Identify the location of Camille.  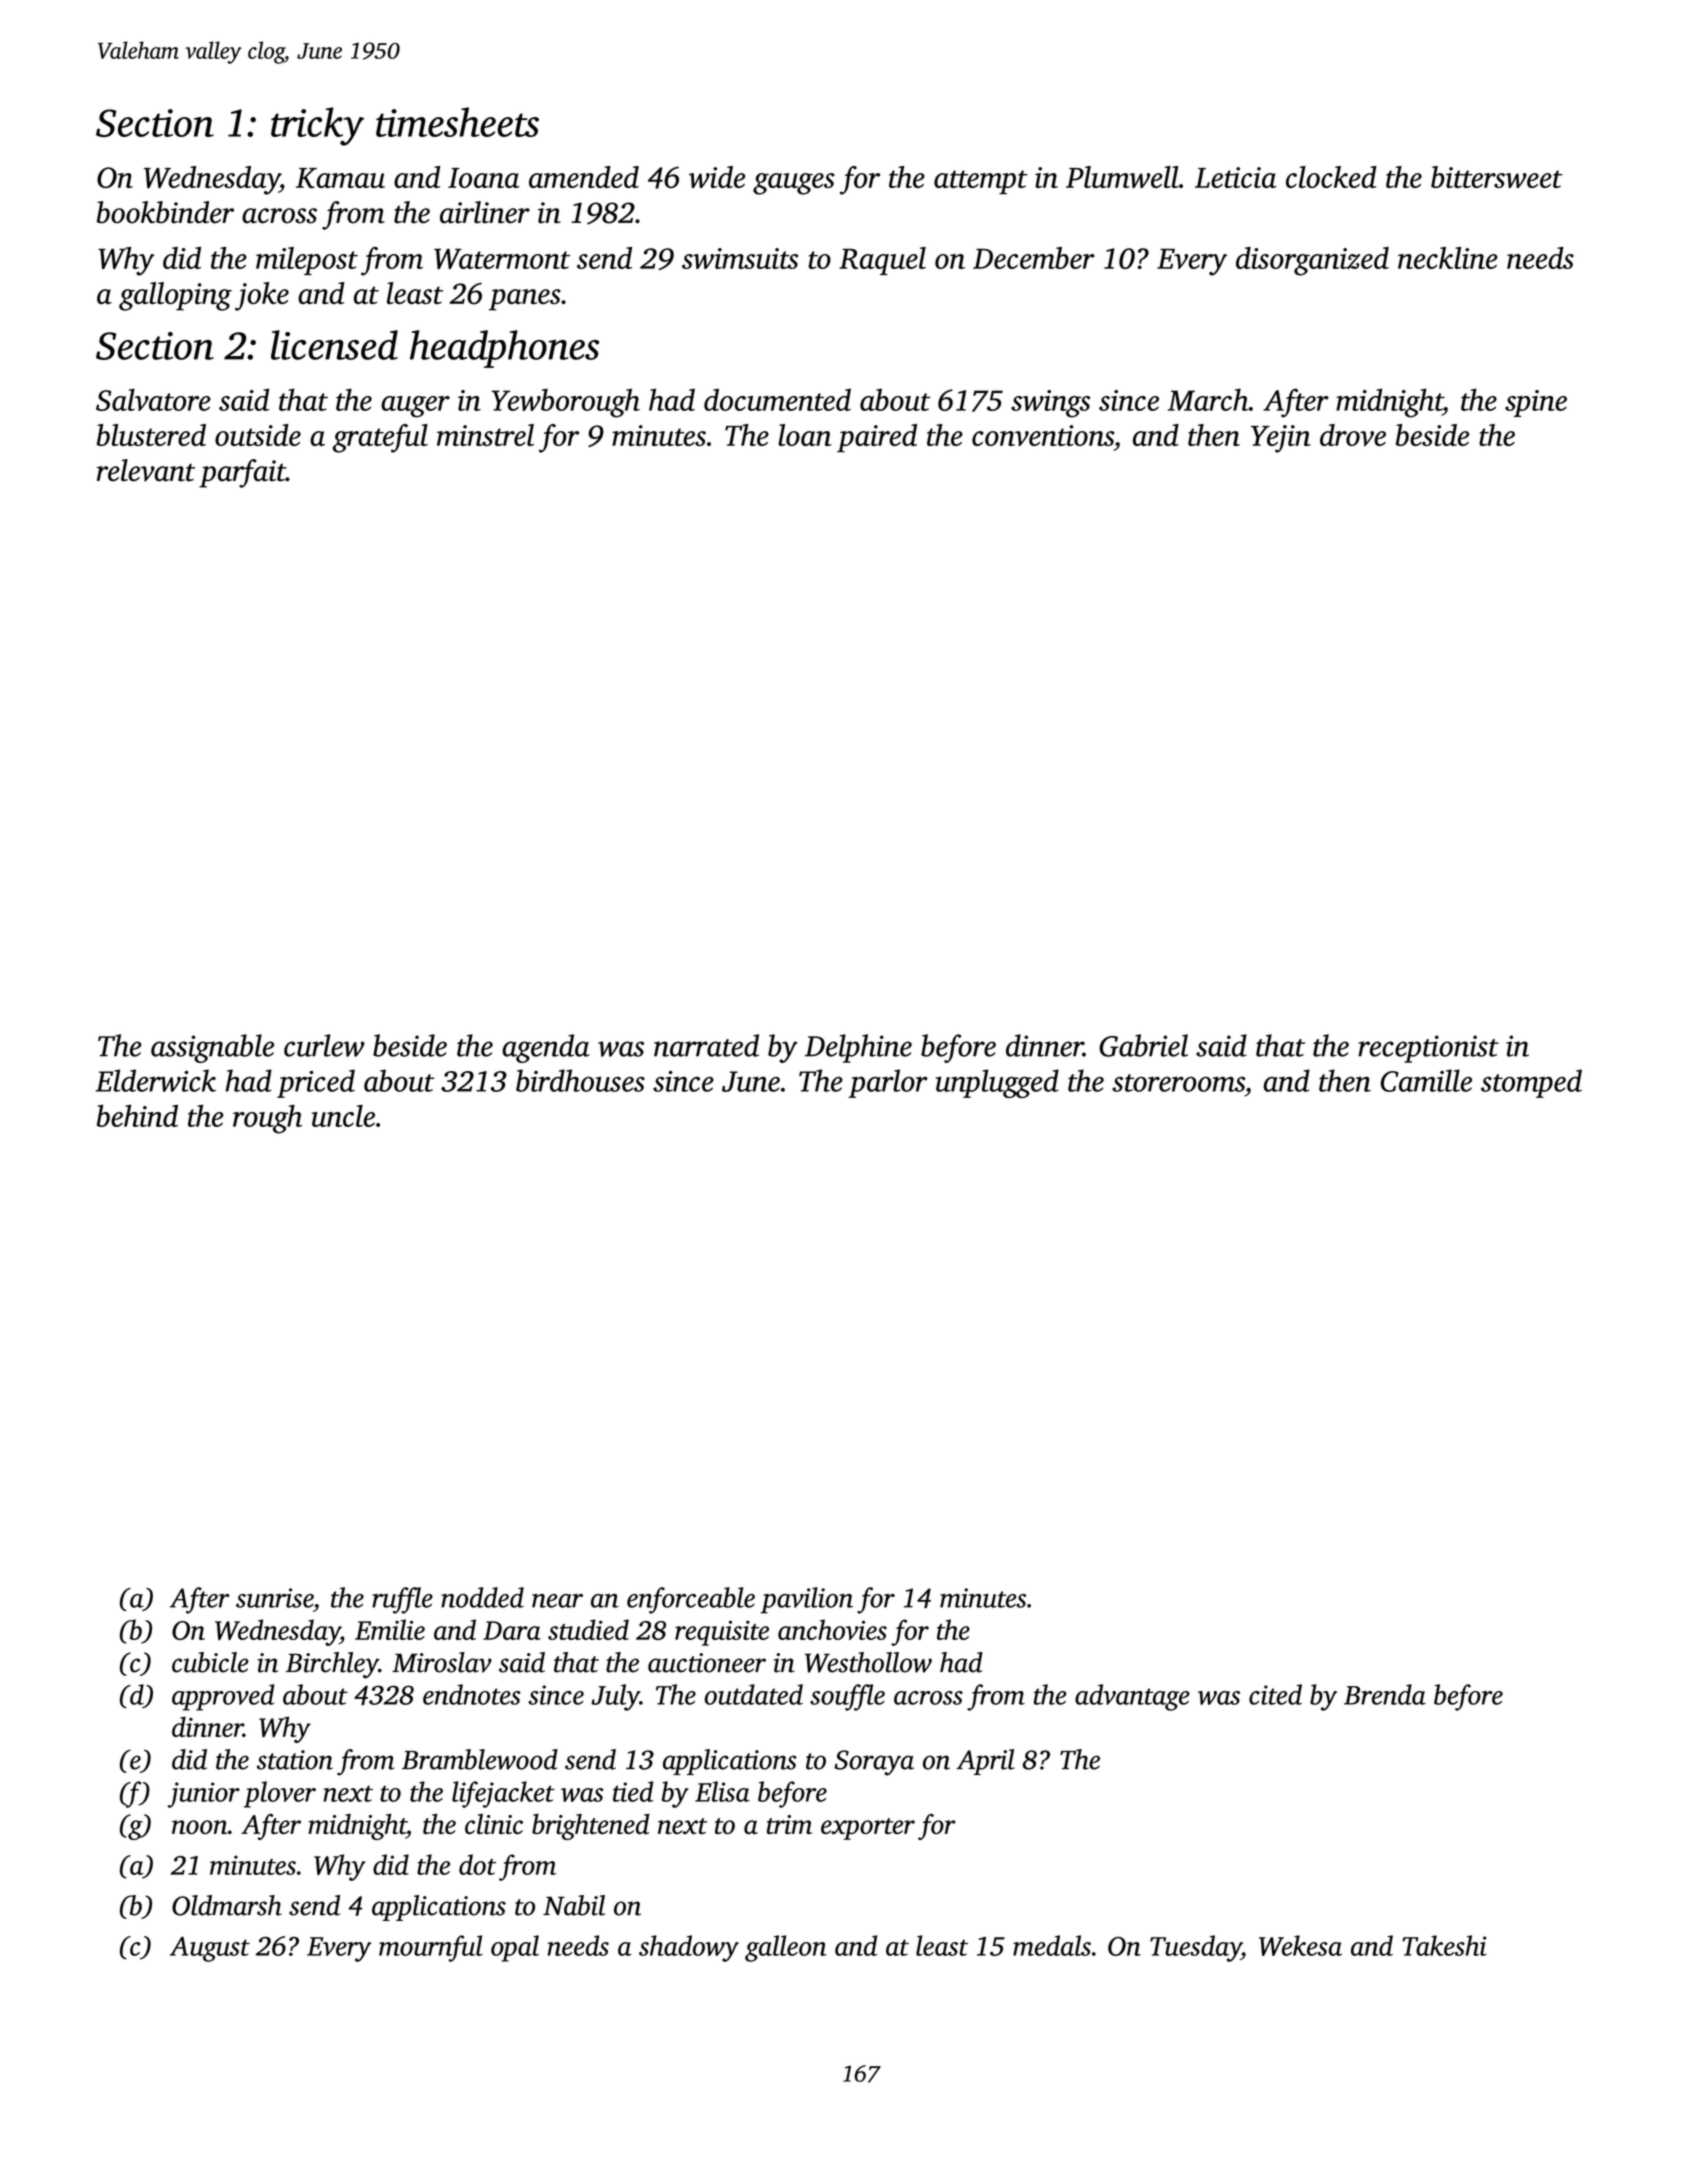
(1426, 1080).
